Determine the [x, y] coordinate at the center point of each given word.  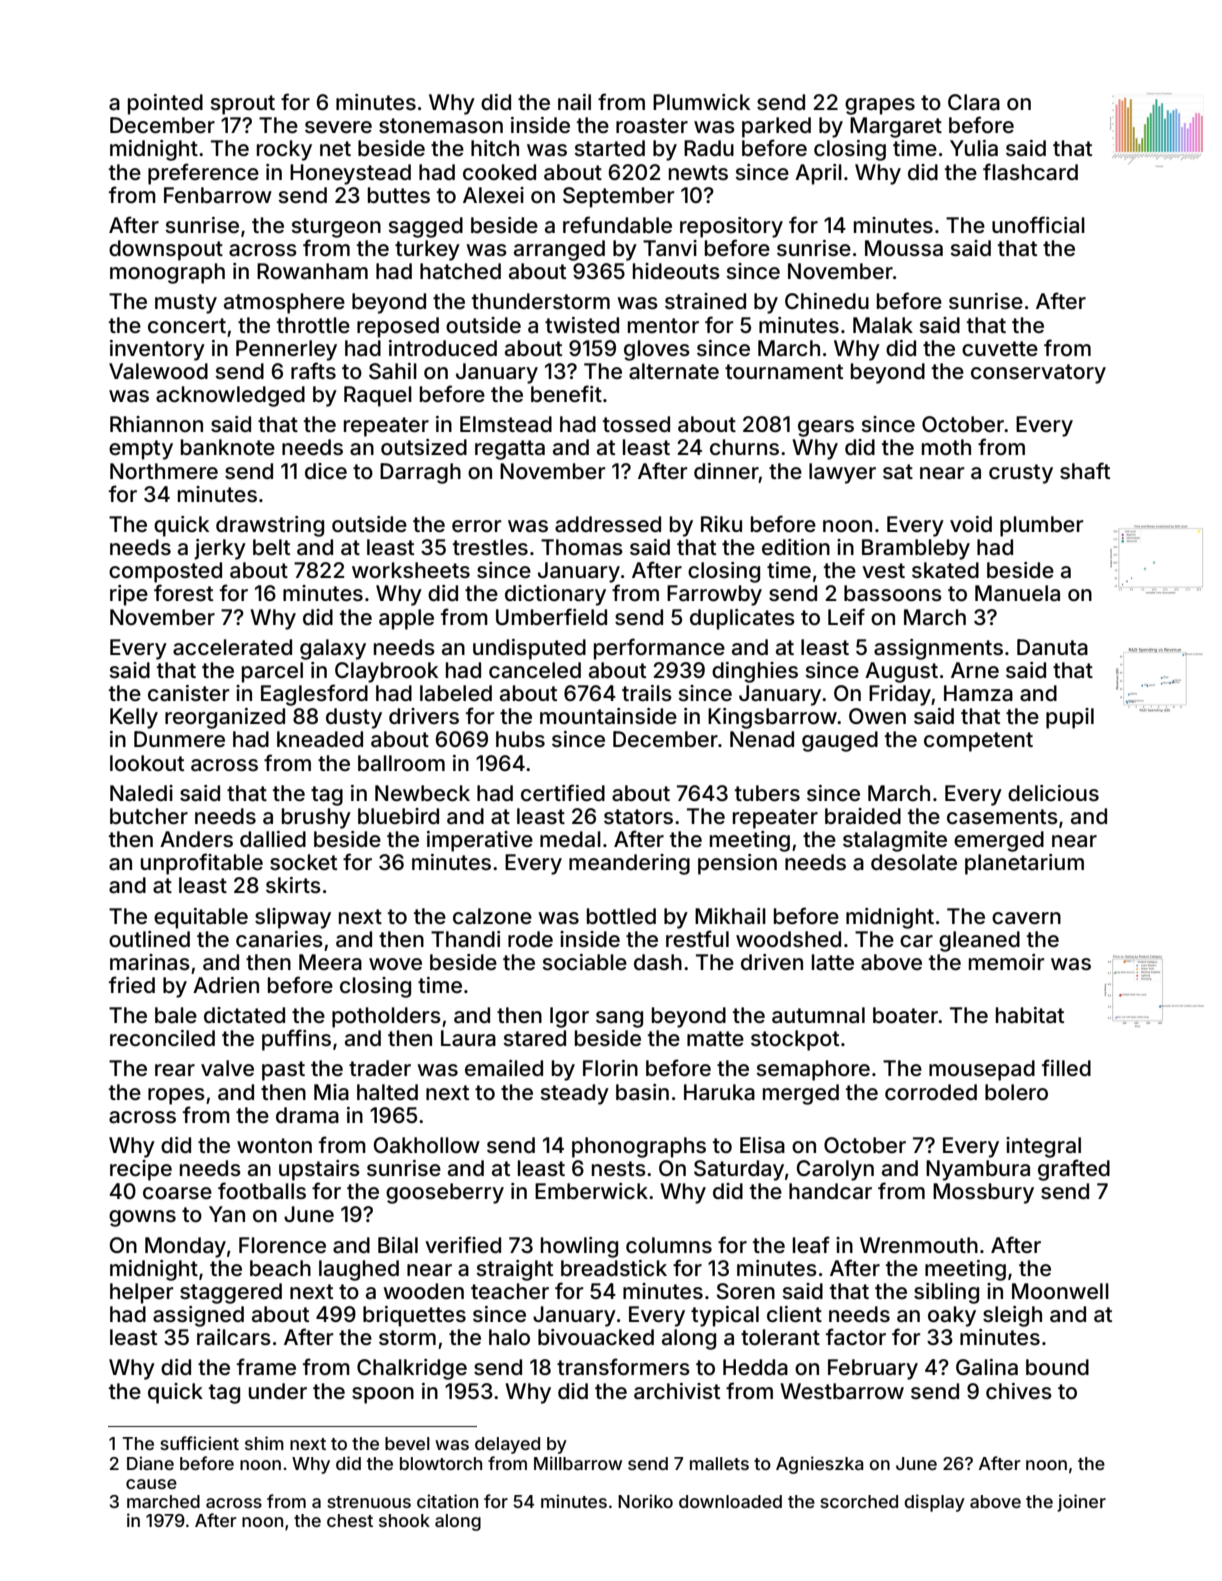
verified [463, 1244]
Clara [974, 102]
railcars [234, 1337]
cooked [499, 172]
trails [647, 693]
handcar [830, 1191]
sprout [242, 105]
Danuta [1052, 647]
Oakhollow [427, 1145]
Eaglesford [314, 695]
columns [669, 1245]
